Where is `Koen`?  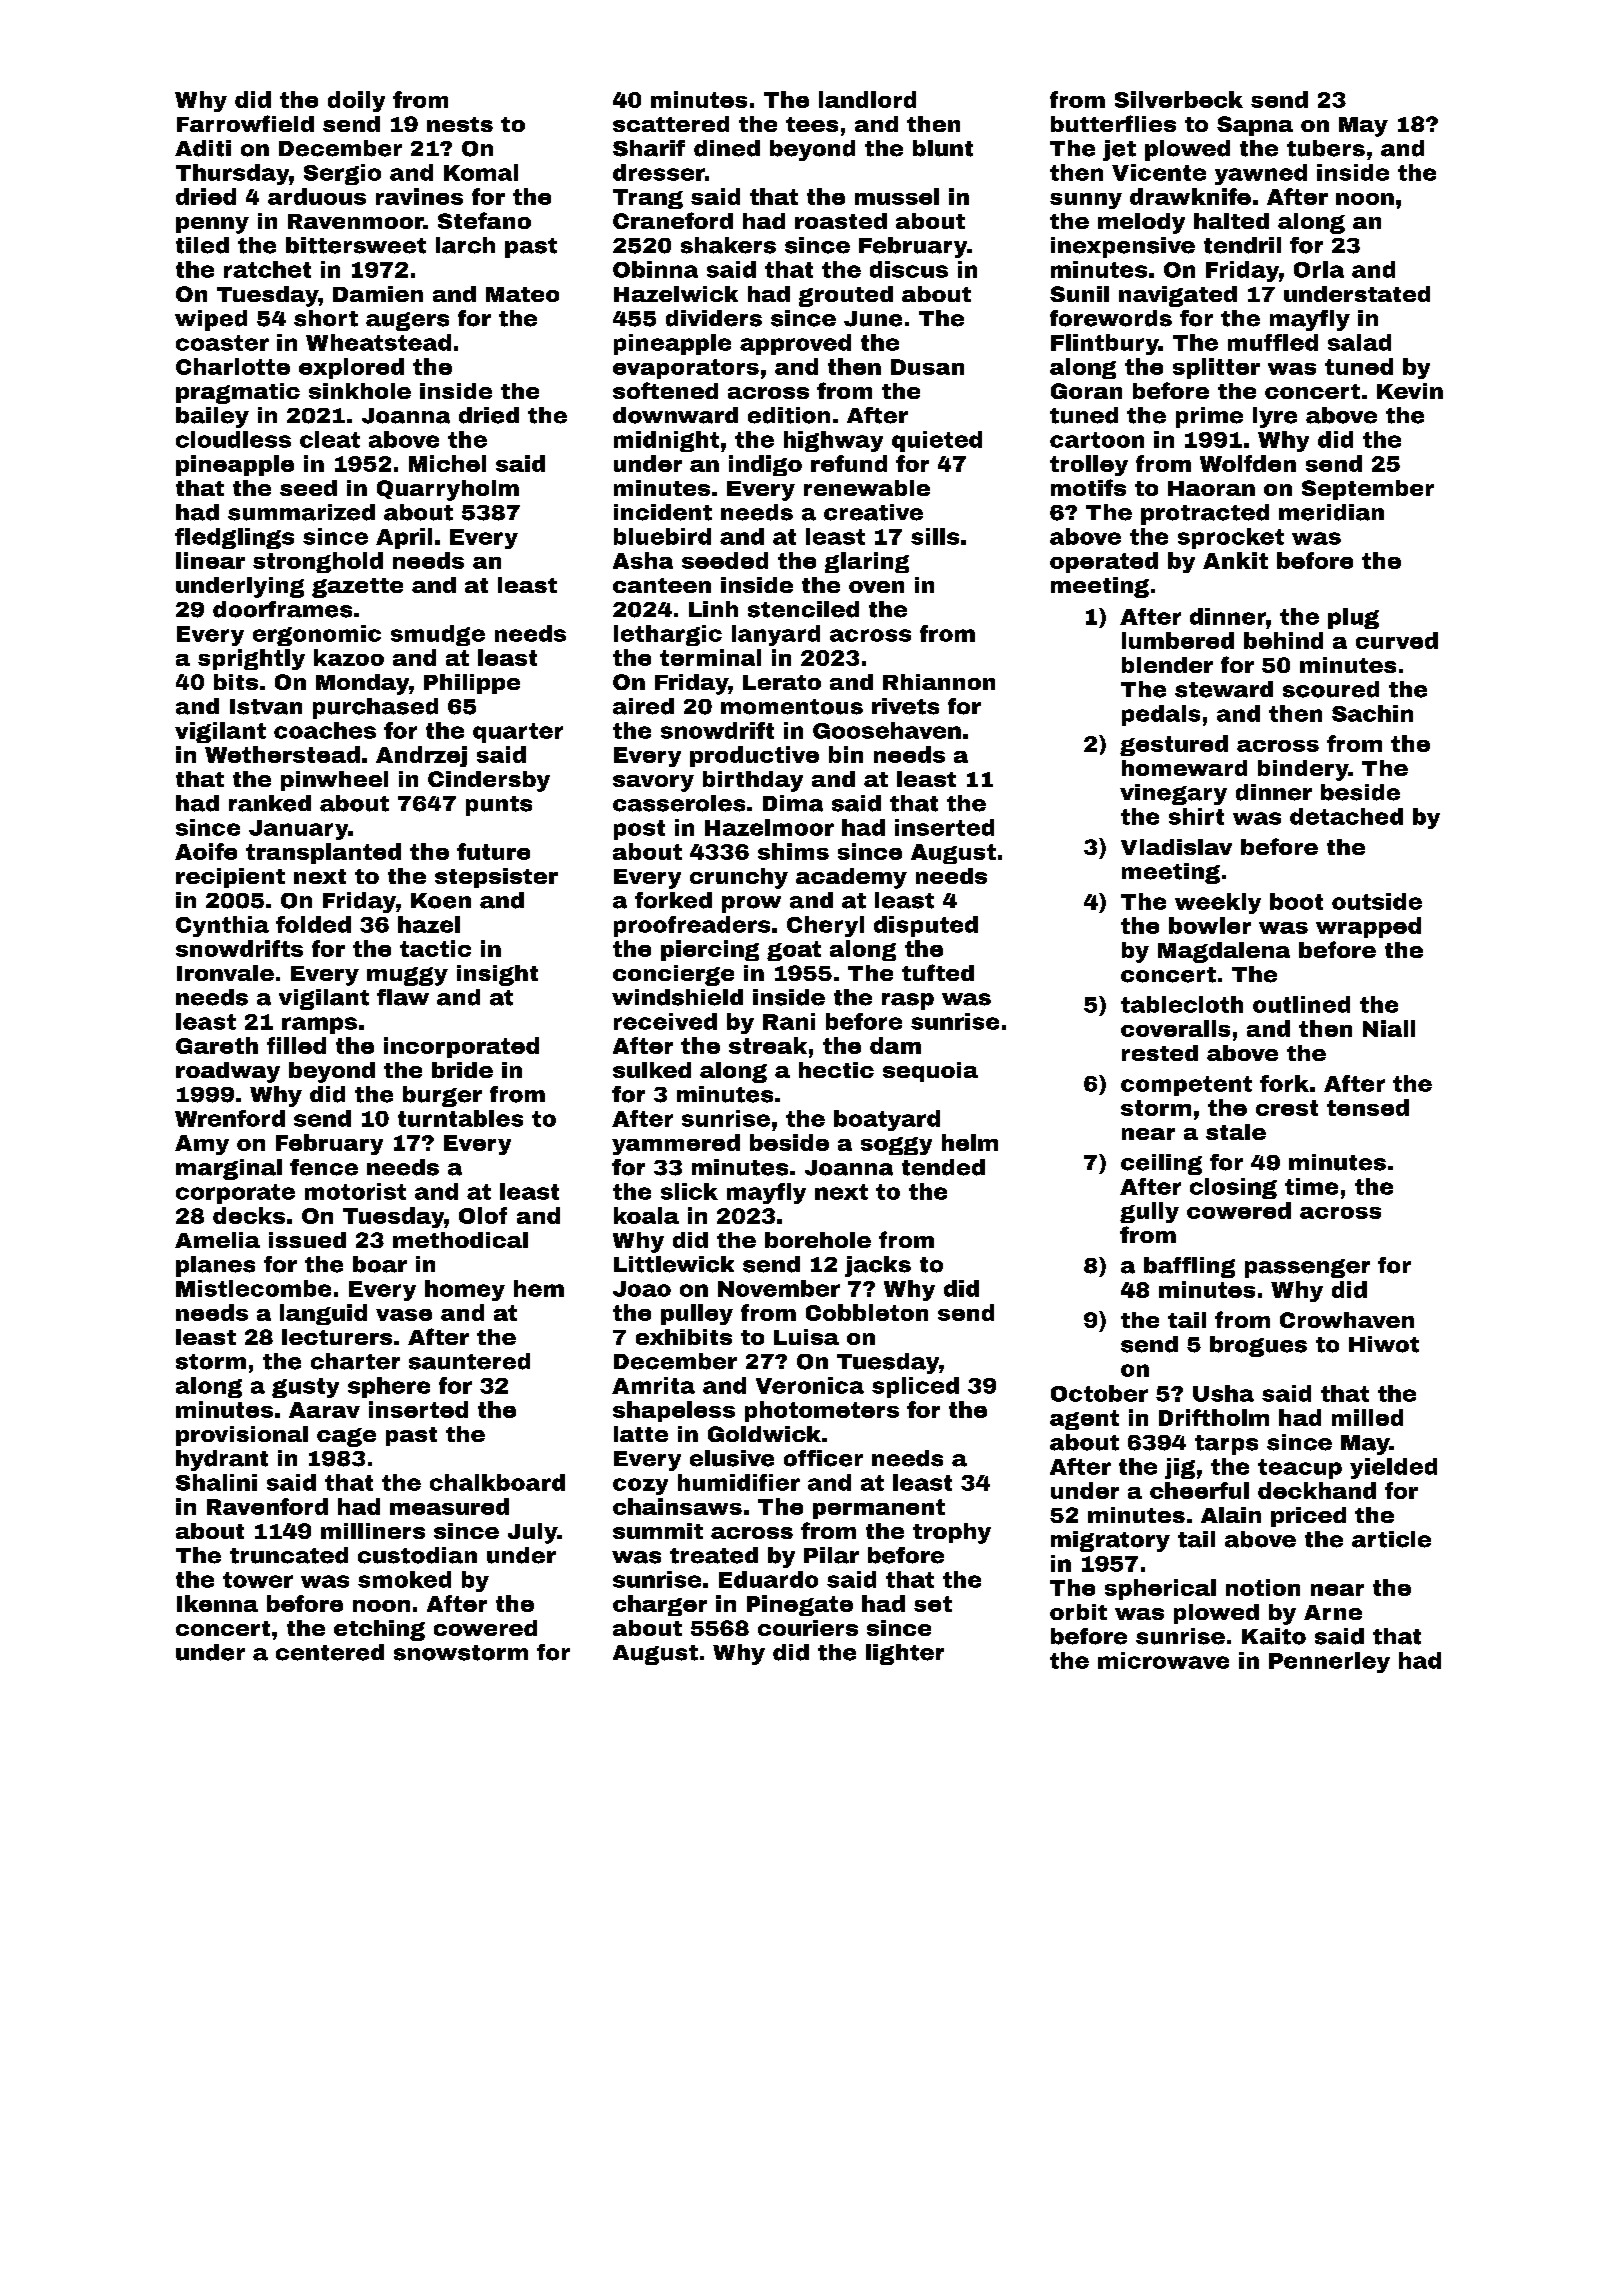 Koen is located at coordinates (441, 901).
